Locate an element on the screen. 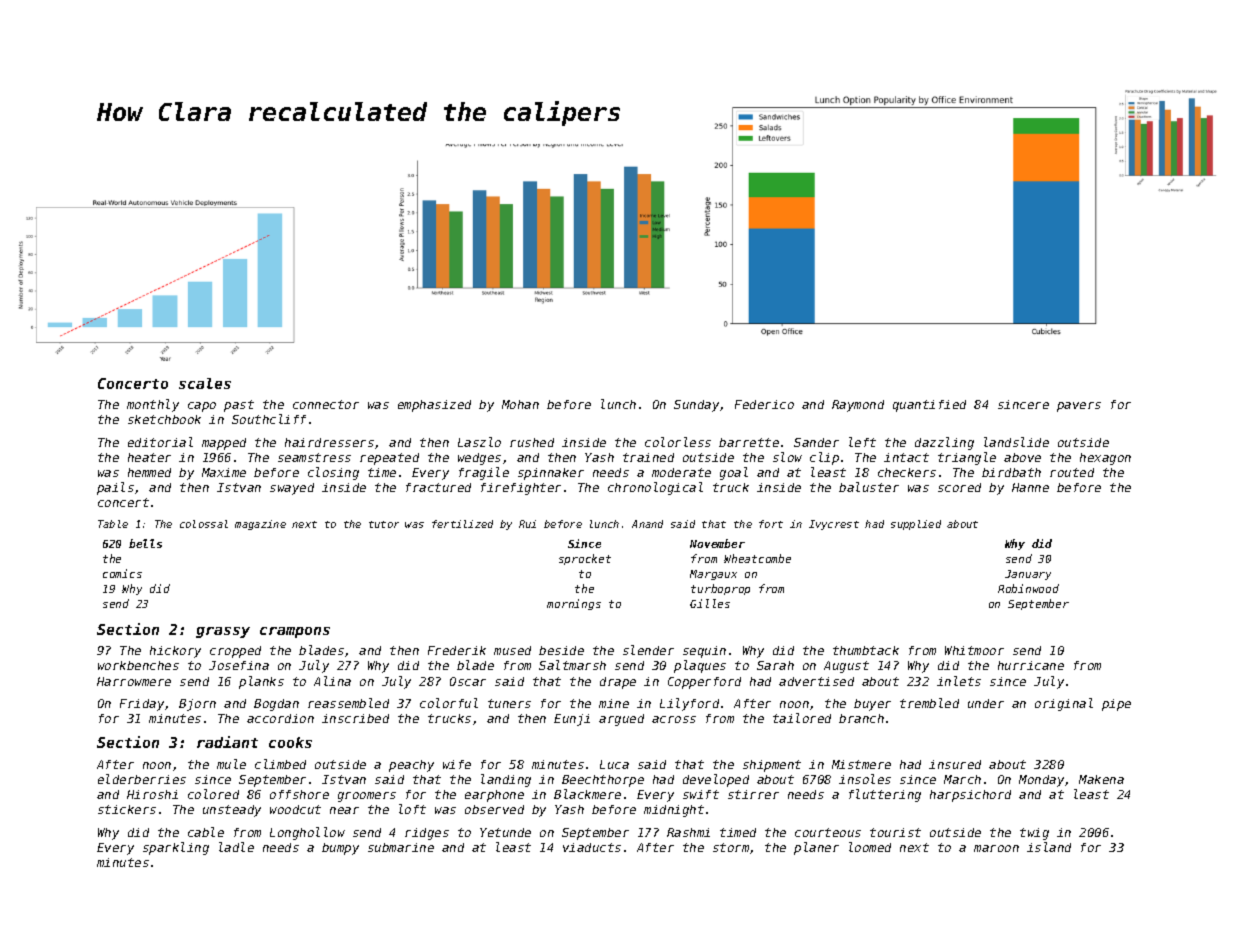 The image size is (1233, 952). viaducts is located at coordinates (592, 847).
